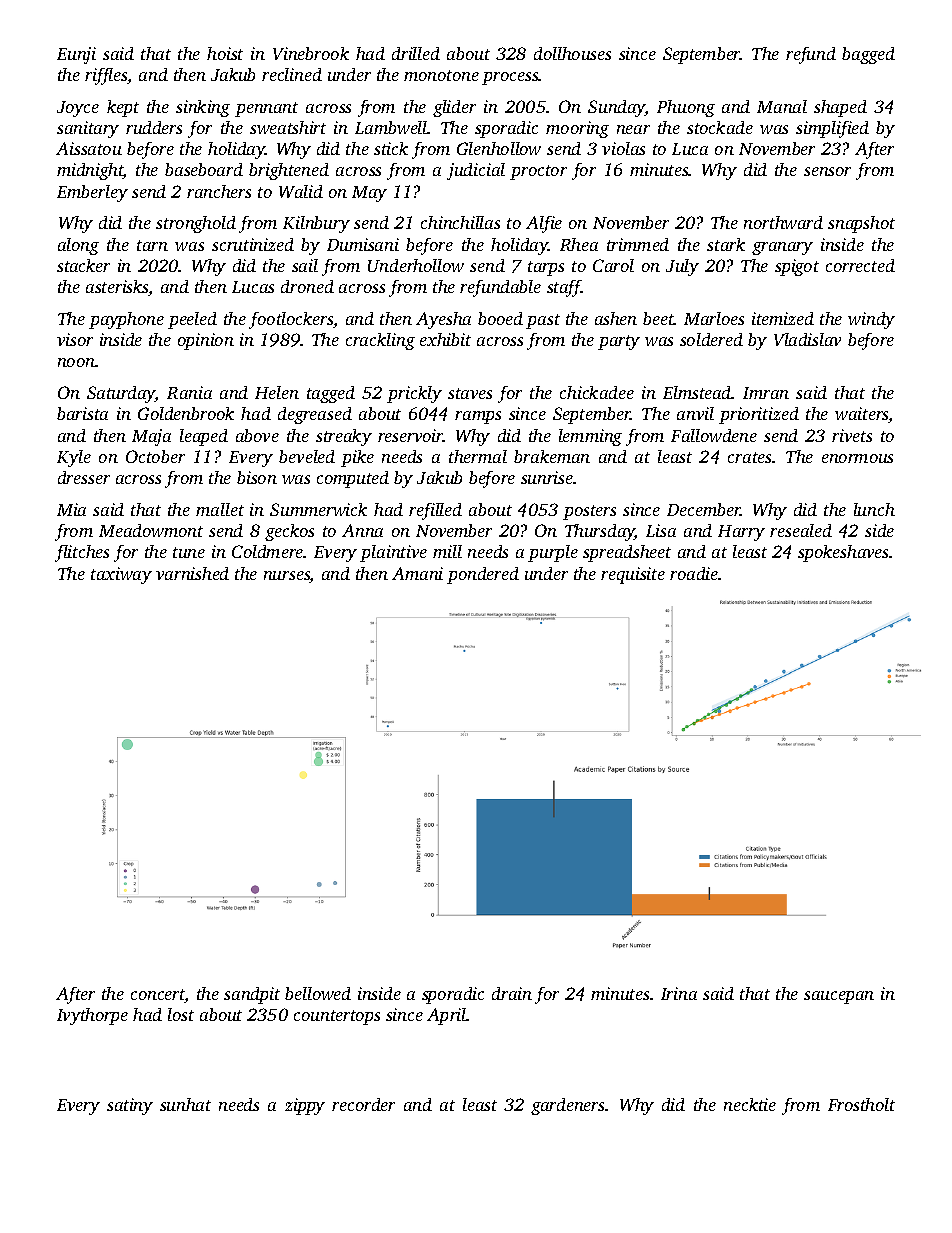 This screenshot has width=952, height=1233. I want to click on dollhouses, so click(572, 53).
